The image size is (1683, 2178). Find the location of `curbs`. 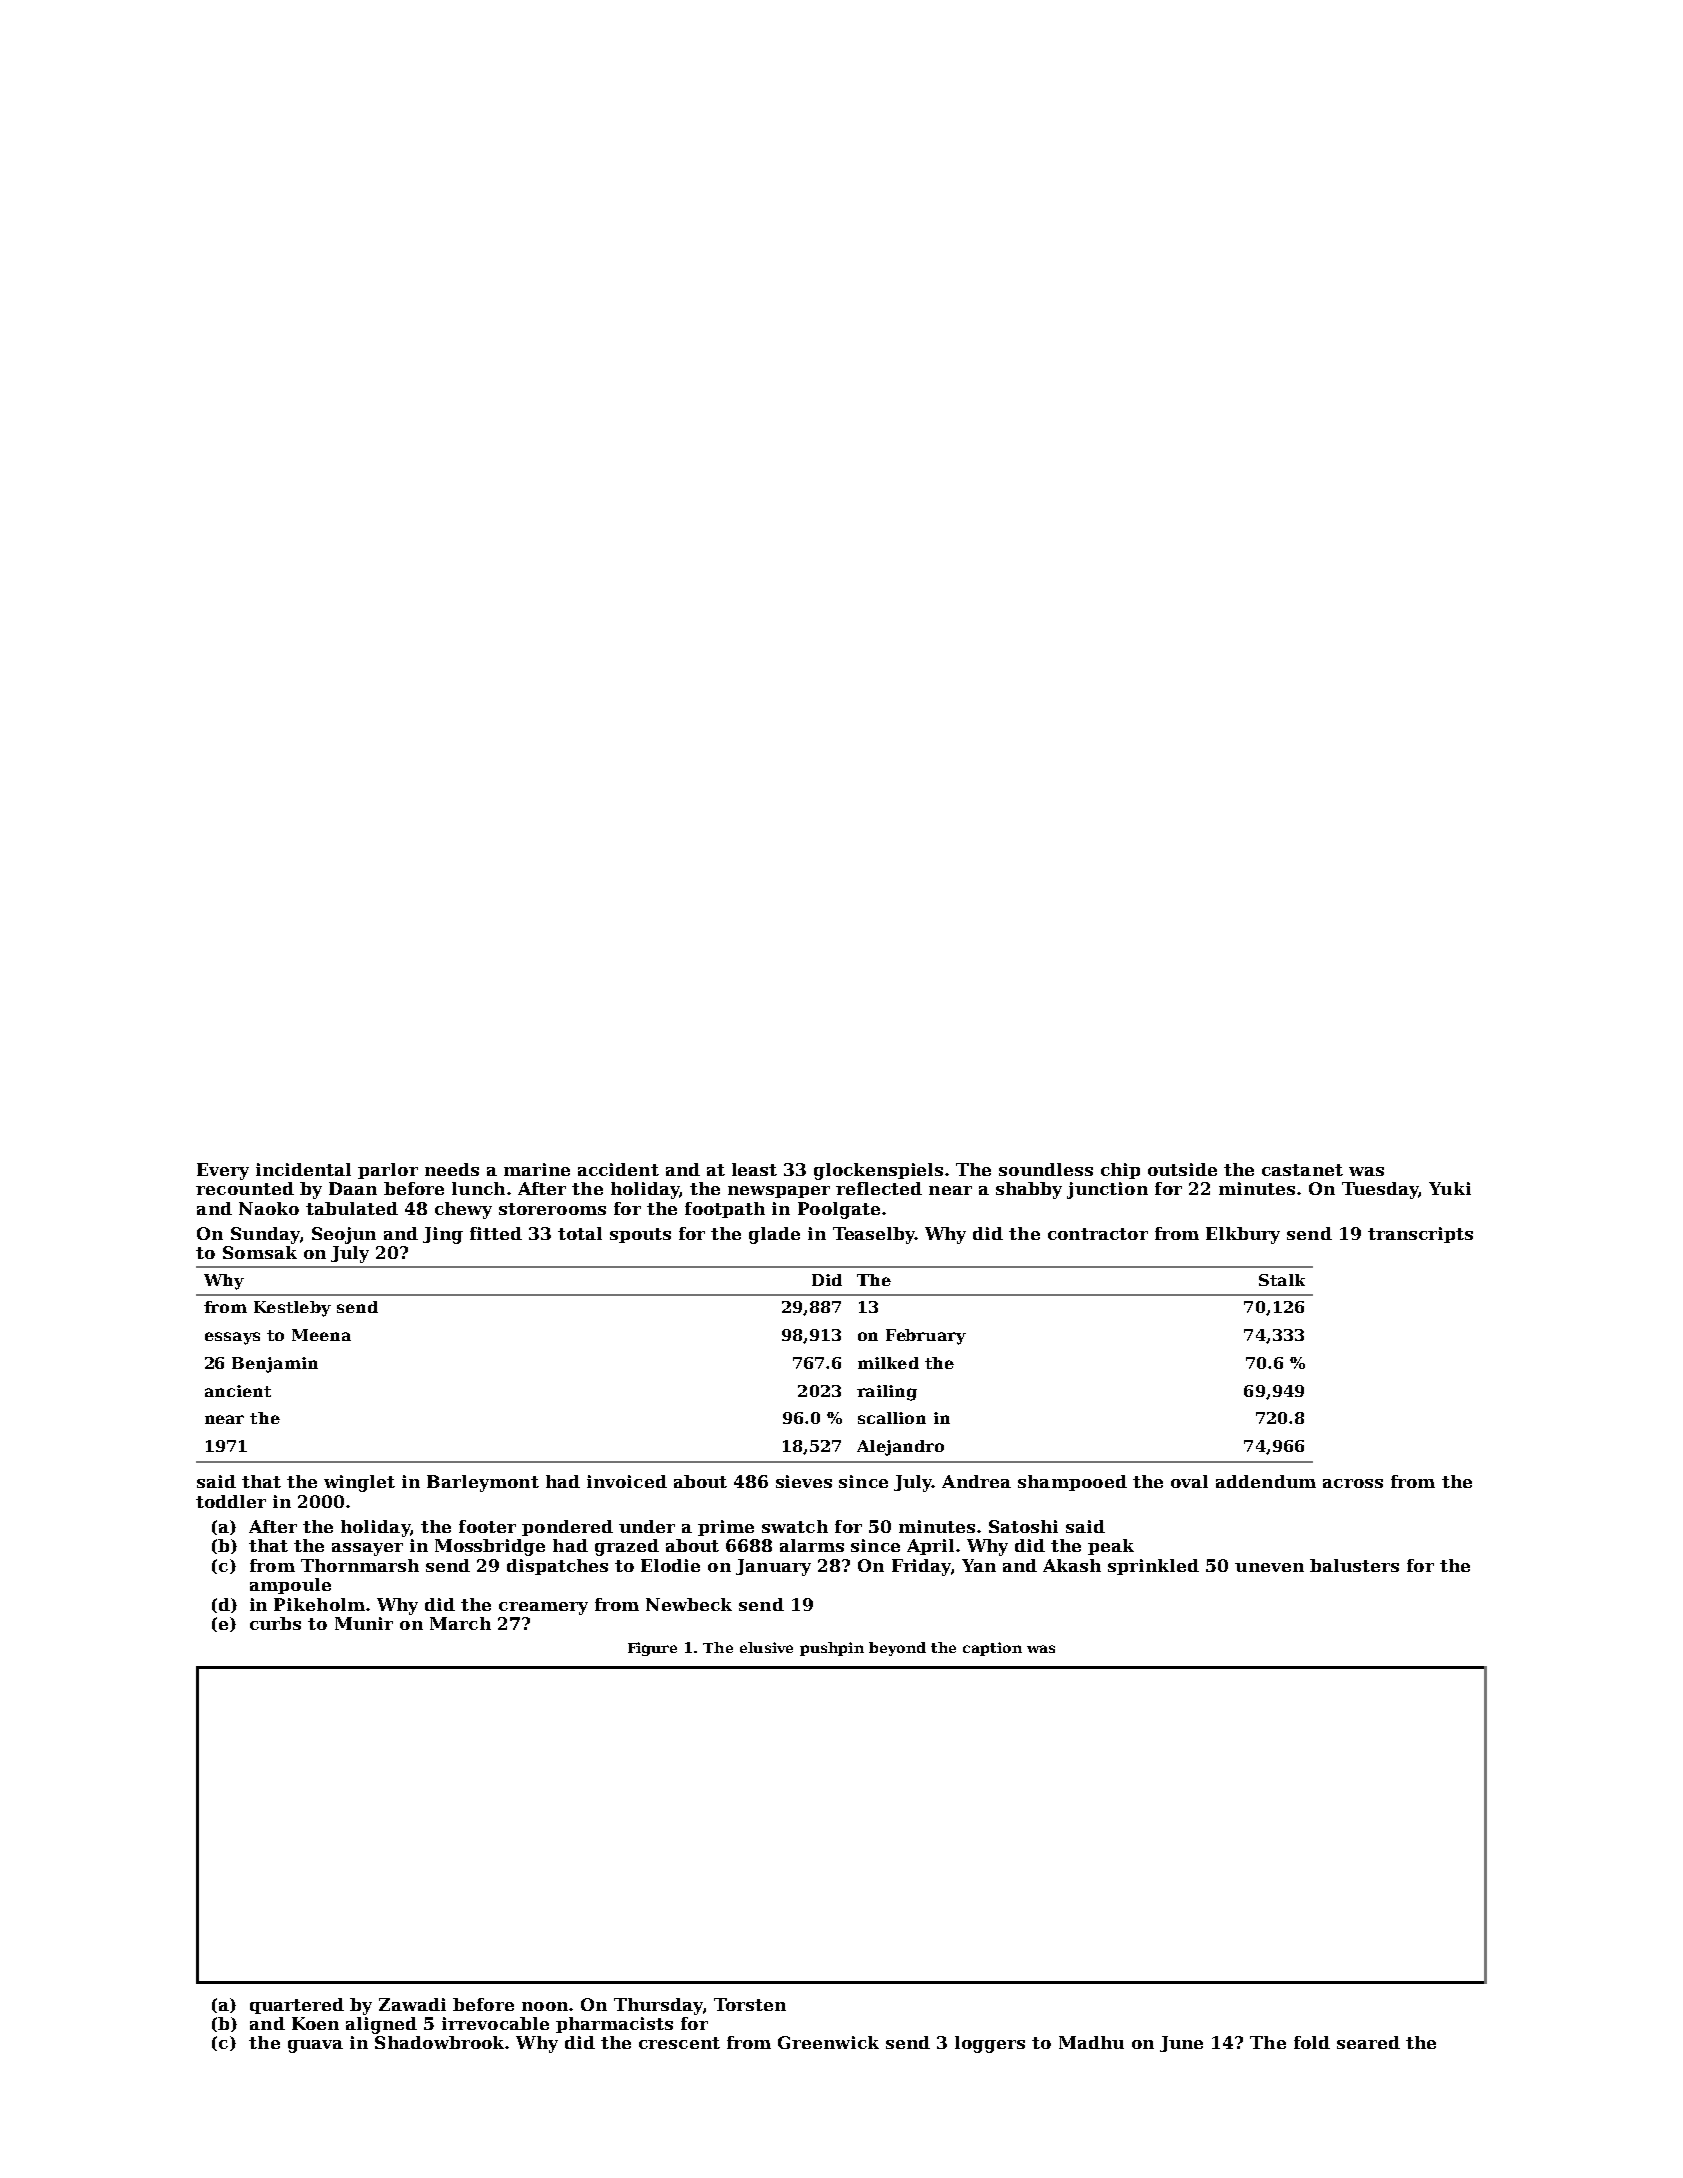

curbs is located at coordinates (275, 1623).
